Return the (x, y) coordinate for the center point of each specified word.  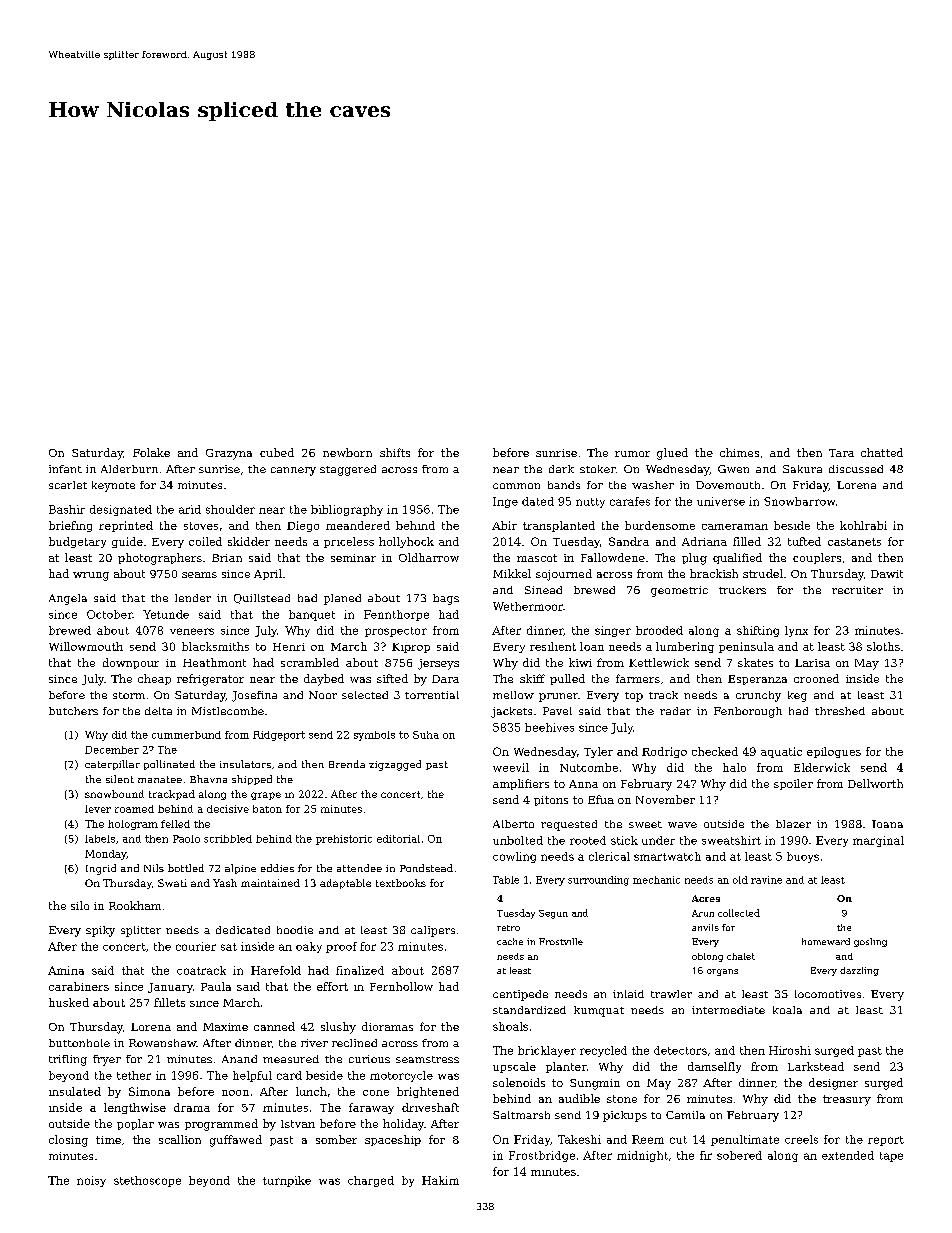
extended (848, 1155)
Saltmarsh (521, 1115)
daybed (324, 680)
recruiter (857, 590)
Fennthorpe (396, 615)
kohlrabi (863, 525)
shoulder (230, 509)
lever (98, 809)
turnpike (287, 1181)
